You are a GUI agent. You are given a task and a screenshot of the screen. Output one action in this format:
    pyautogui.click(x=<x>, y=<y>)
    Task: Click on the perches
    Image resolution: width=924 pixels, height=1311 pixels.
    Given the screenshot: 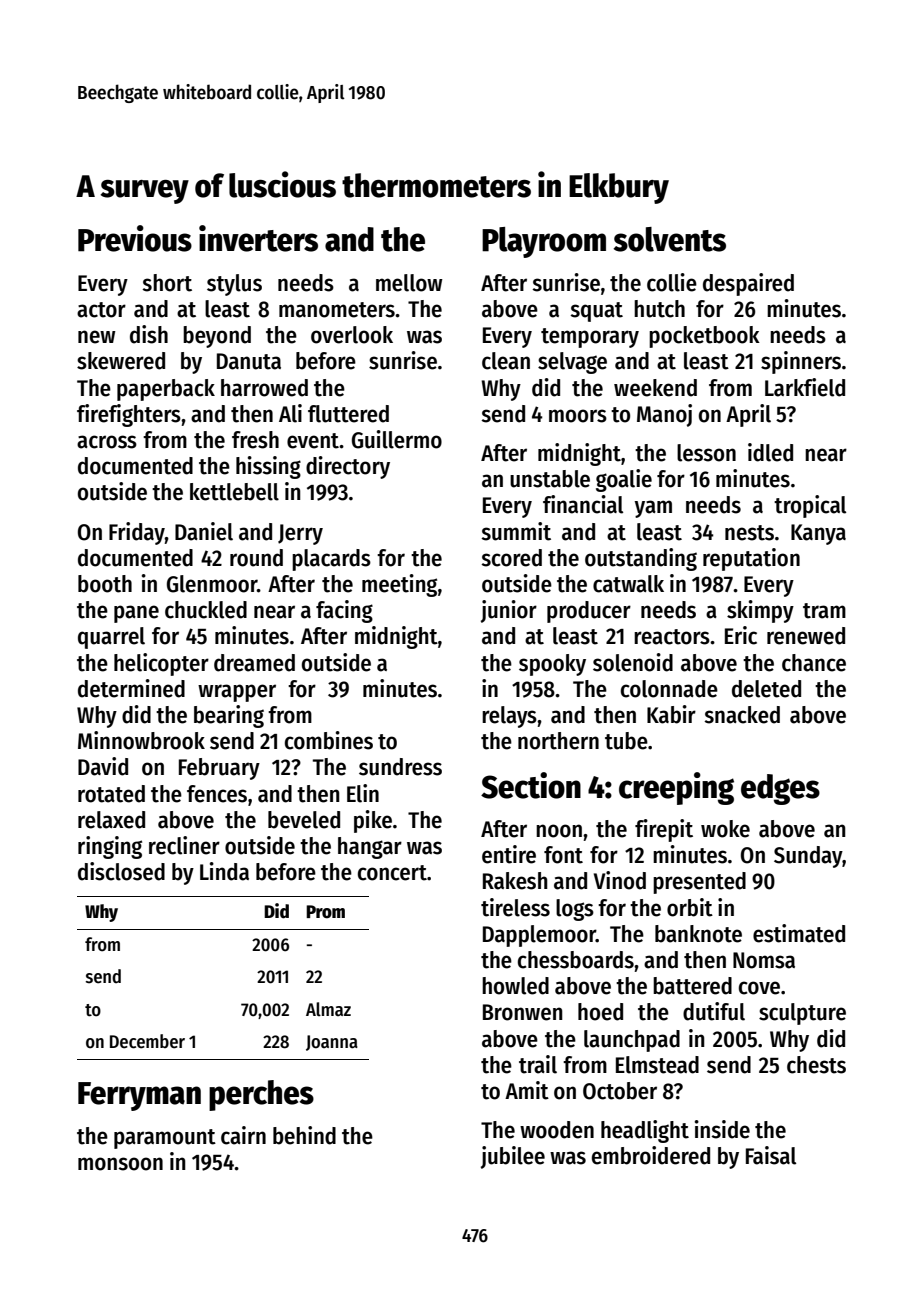 What is the action you would take?
    pyautogui.click(x=261, y=1095)
